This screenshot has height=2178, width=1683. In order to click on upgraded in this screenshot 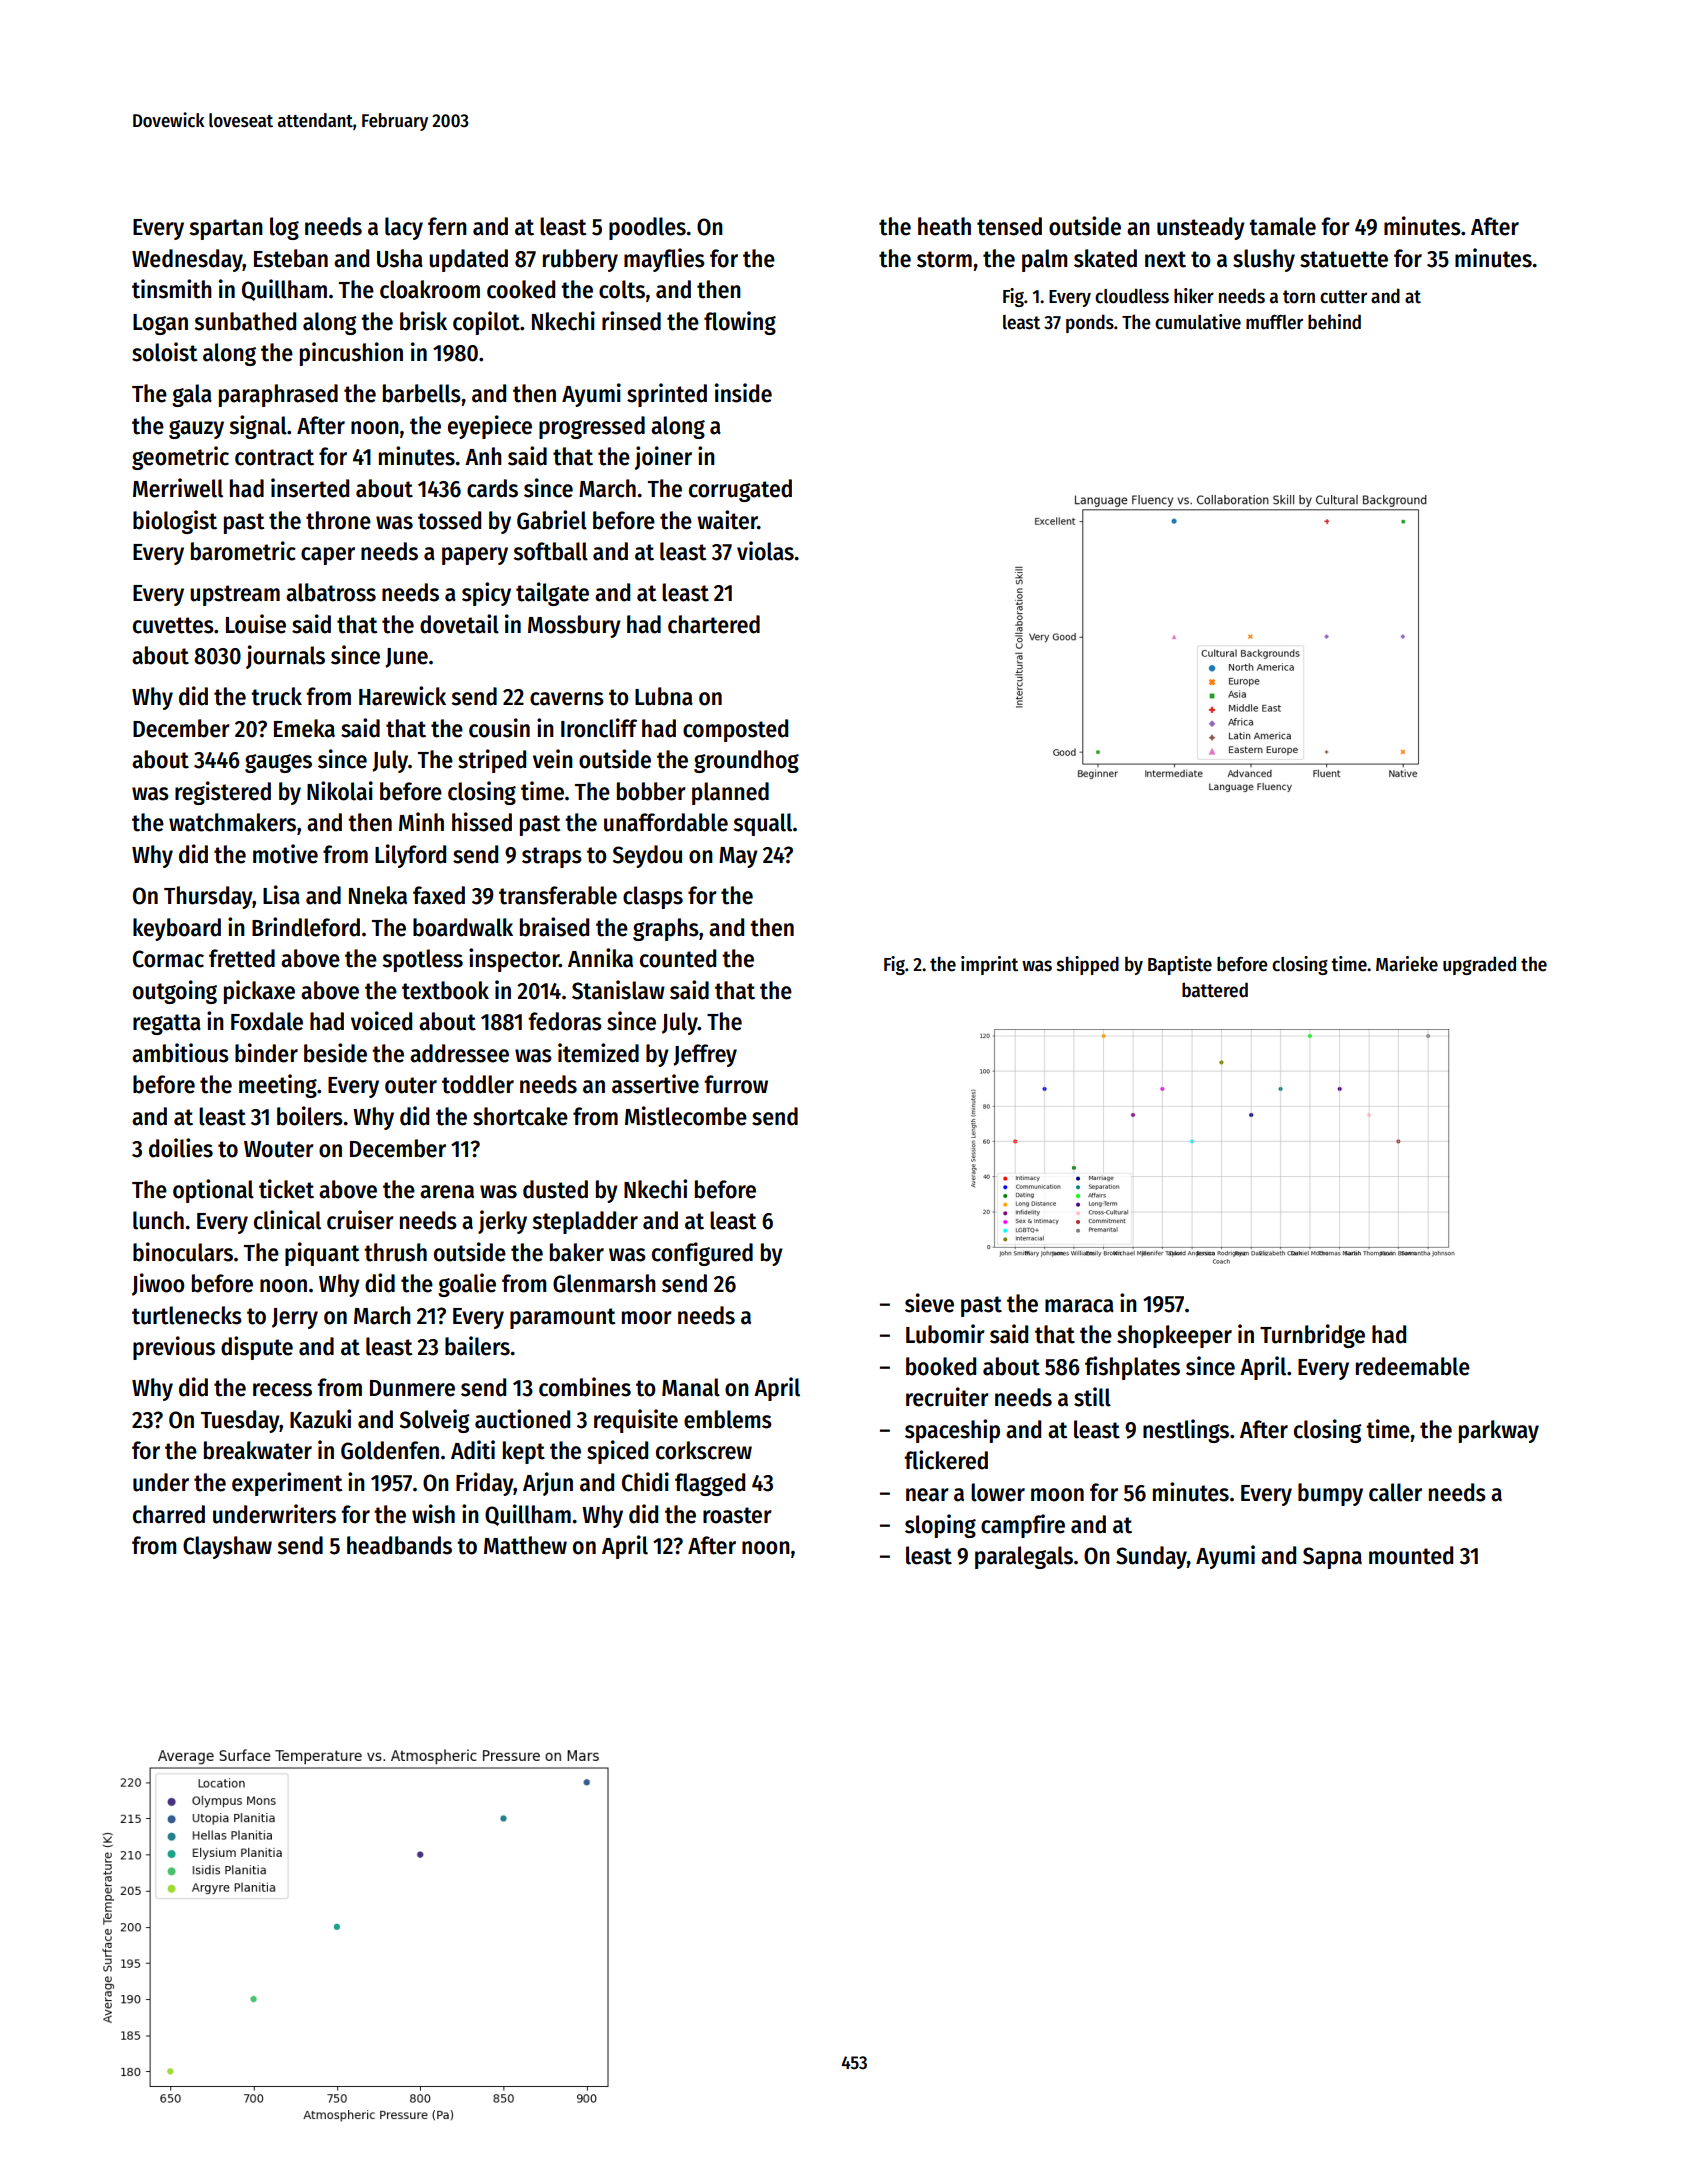, I will do `click(1479, 965)`.
